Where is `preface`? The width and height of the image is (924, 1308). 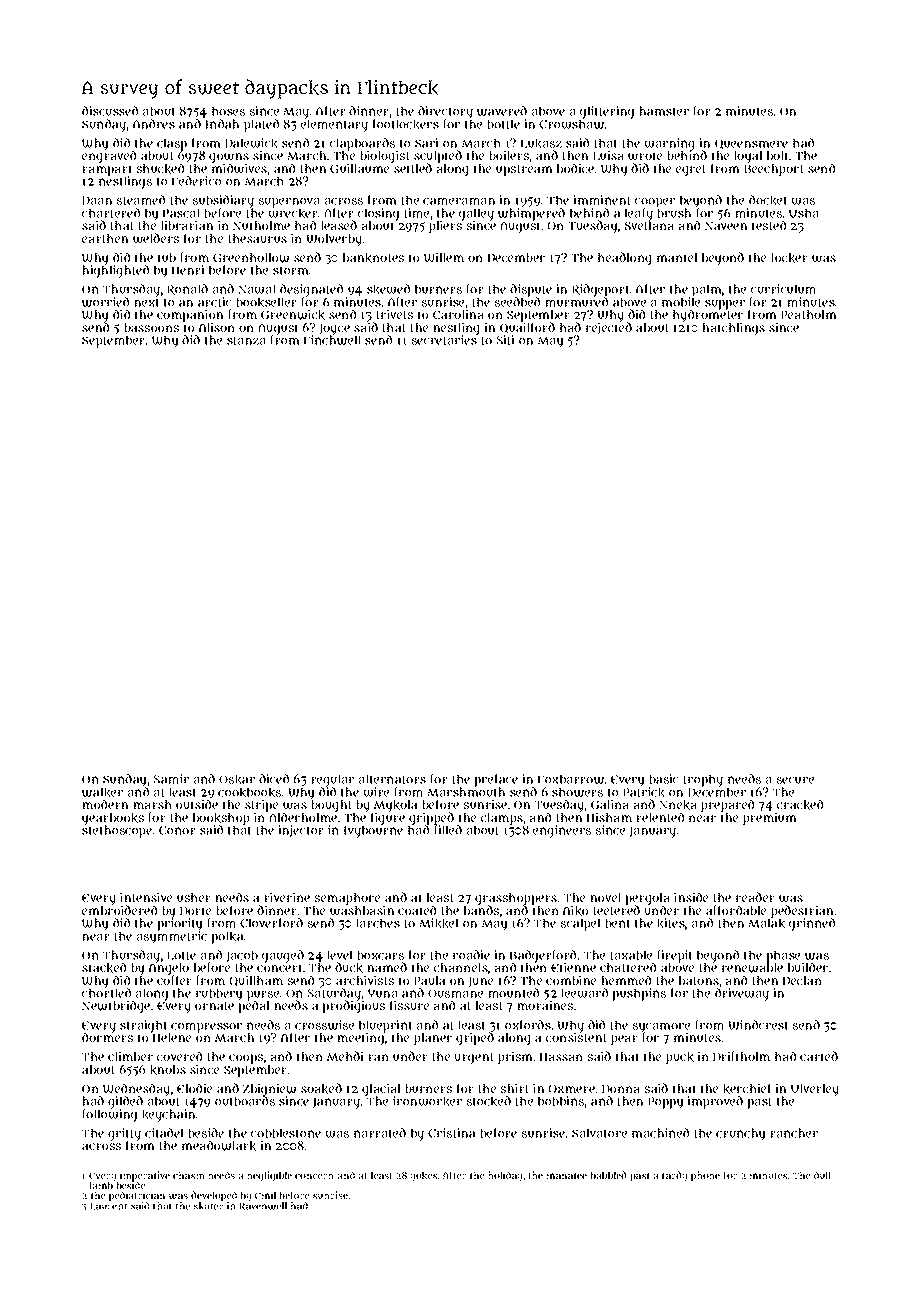 preface is located at coordinates (496, 780).
